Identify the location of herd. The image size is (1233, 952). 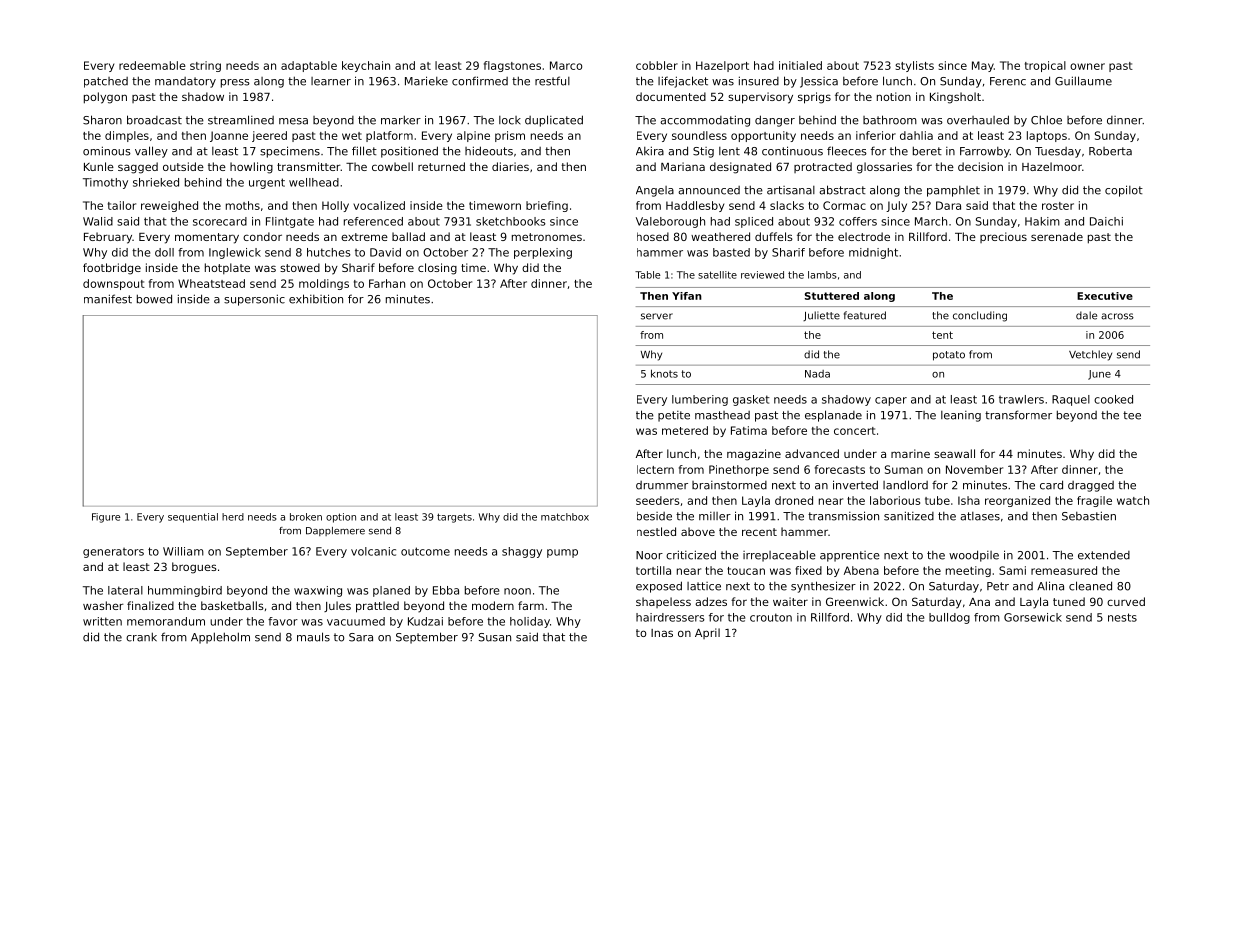
(233, 517).
